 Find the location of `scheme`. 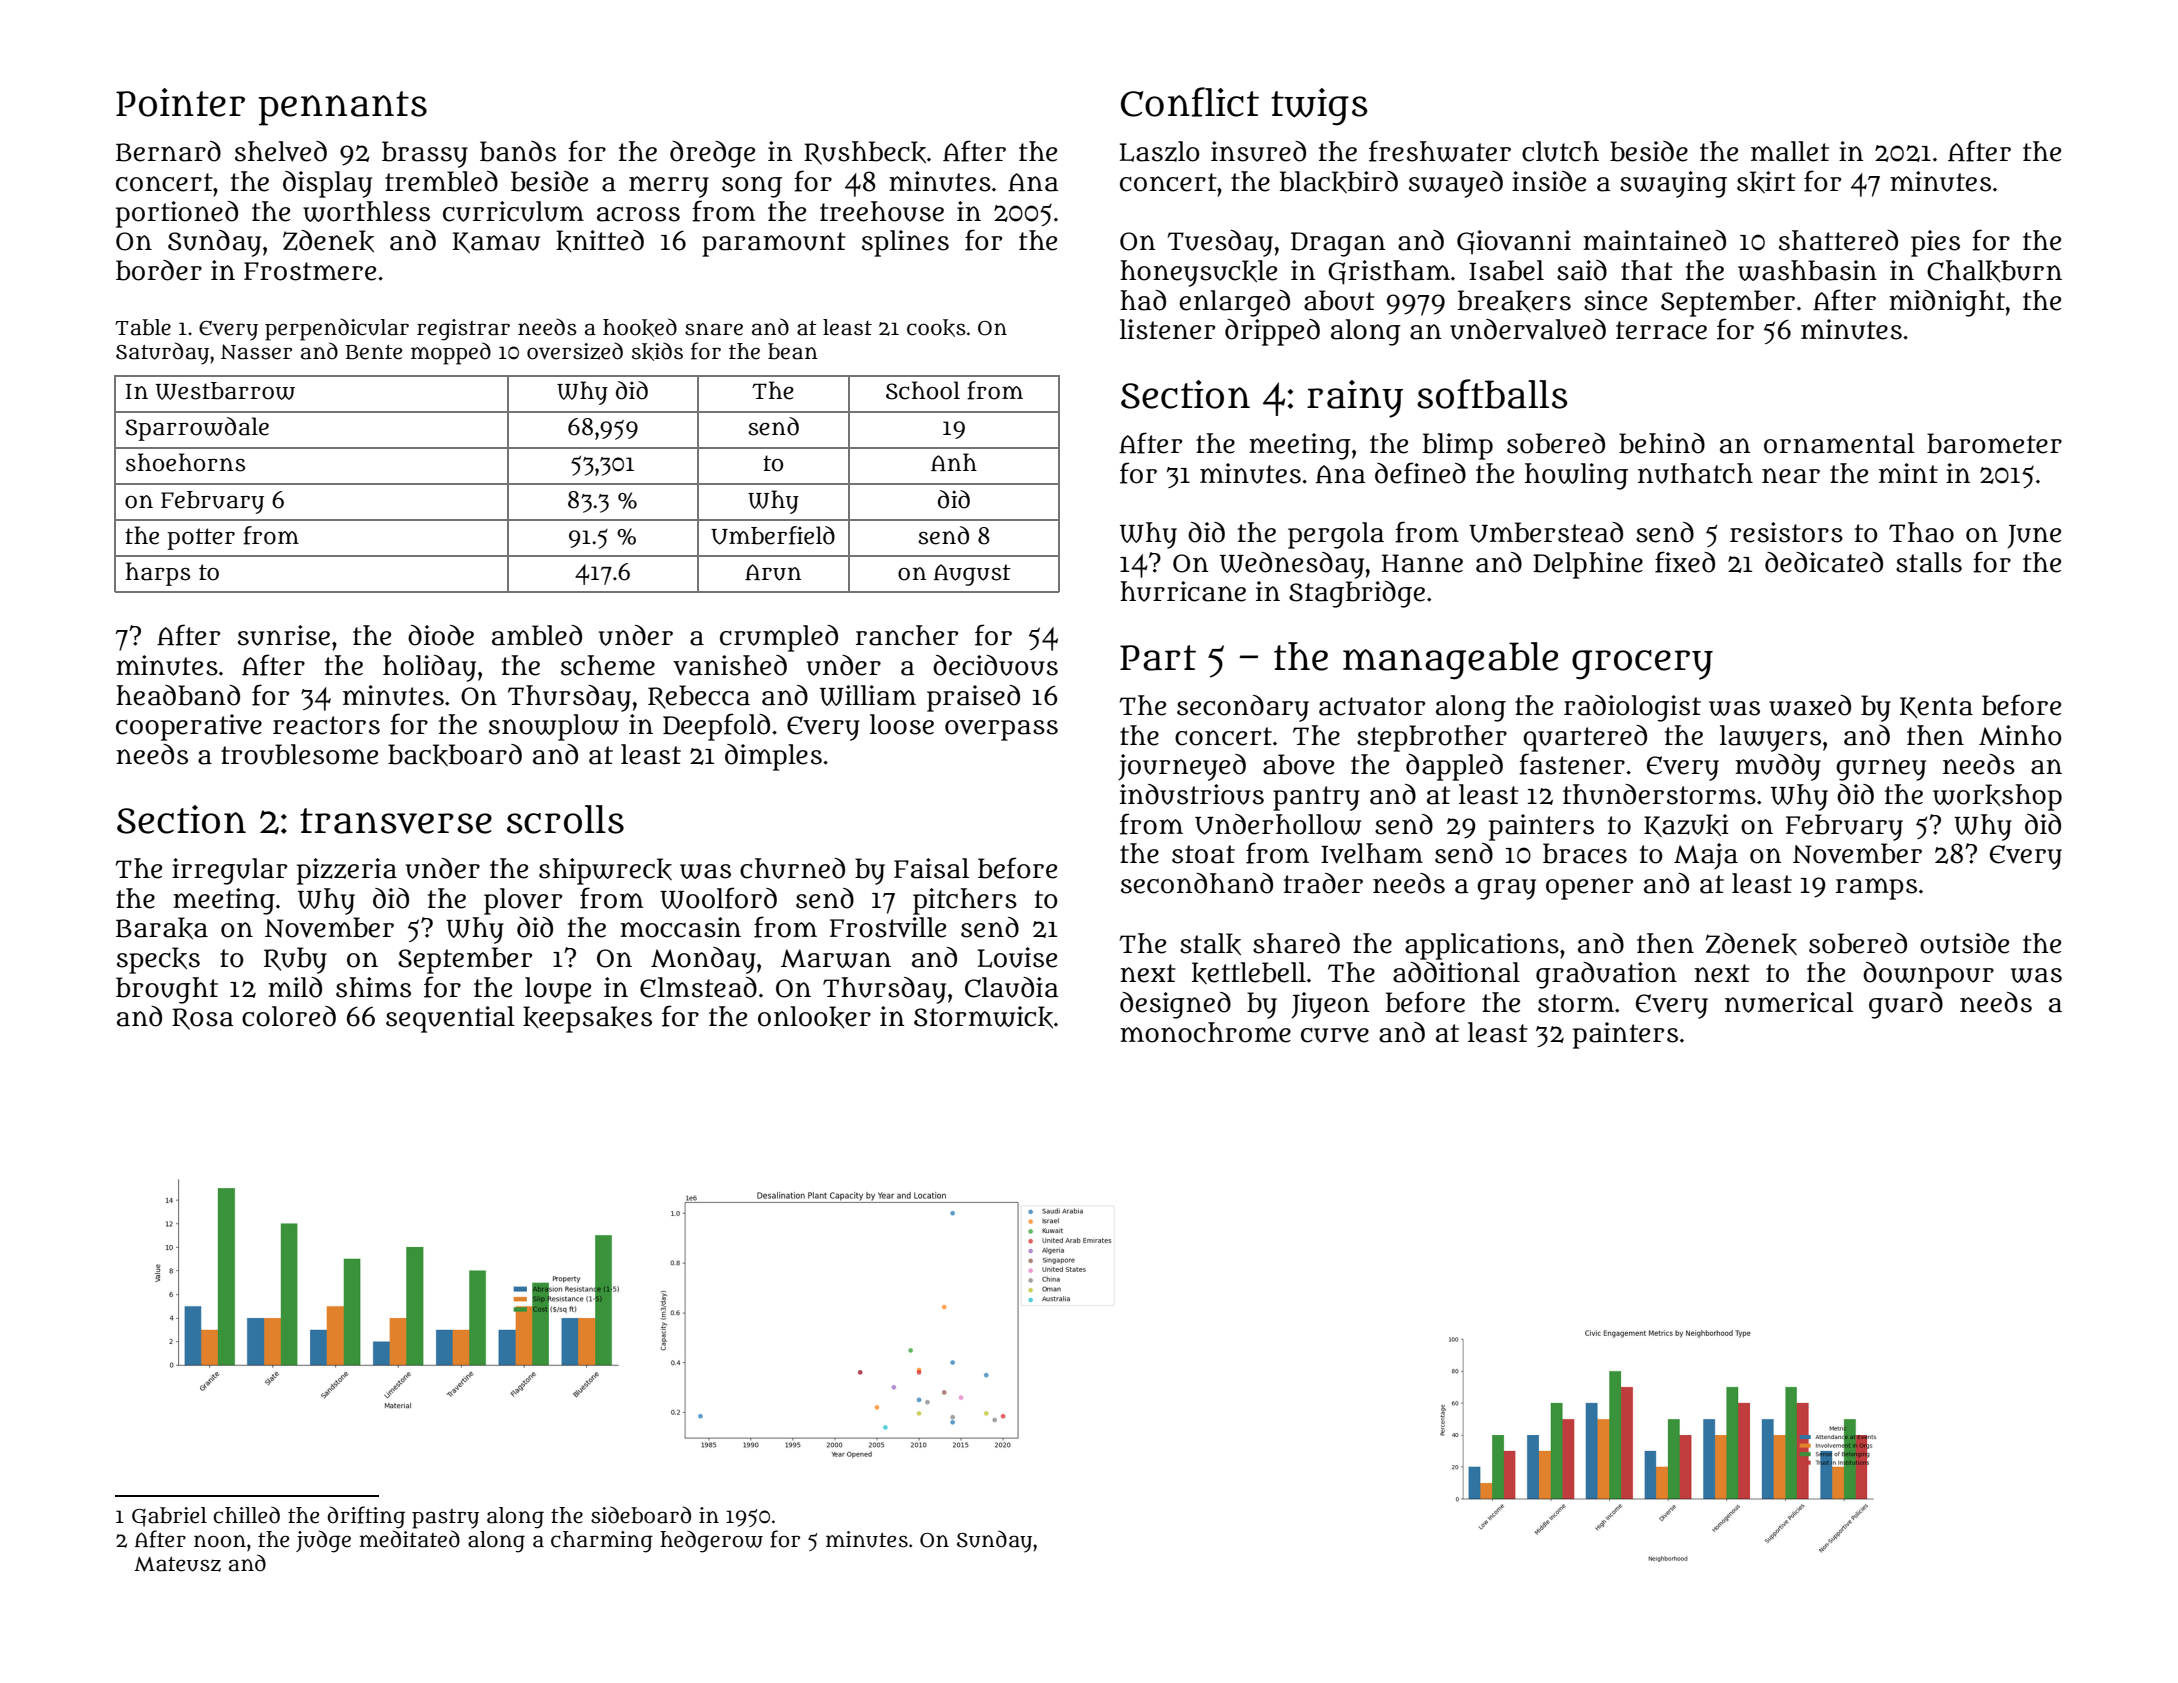

scheme is located at coordinates (608, 665).
